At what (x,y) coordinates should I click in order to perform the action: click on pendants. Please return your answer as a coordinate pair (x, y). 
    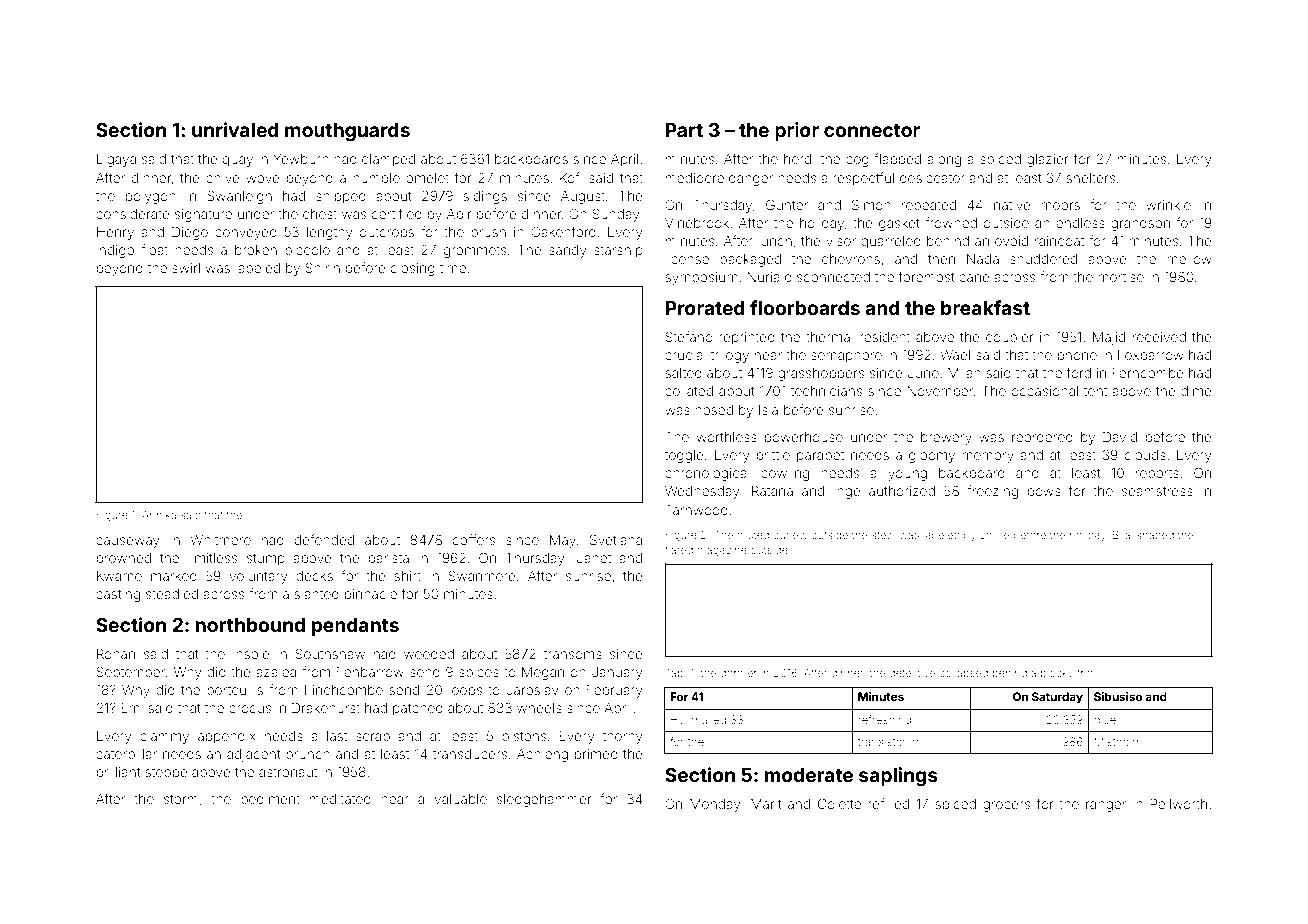
    Looking at the image, I should click on (355, 627).
